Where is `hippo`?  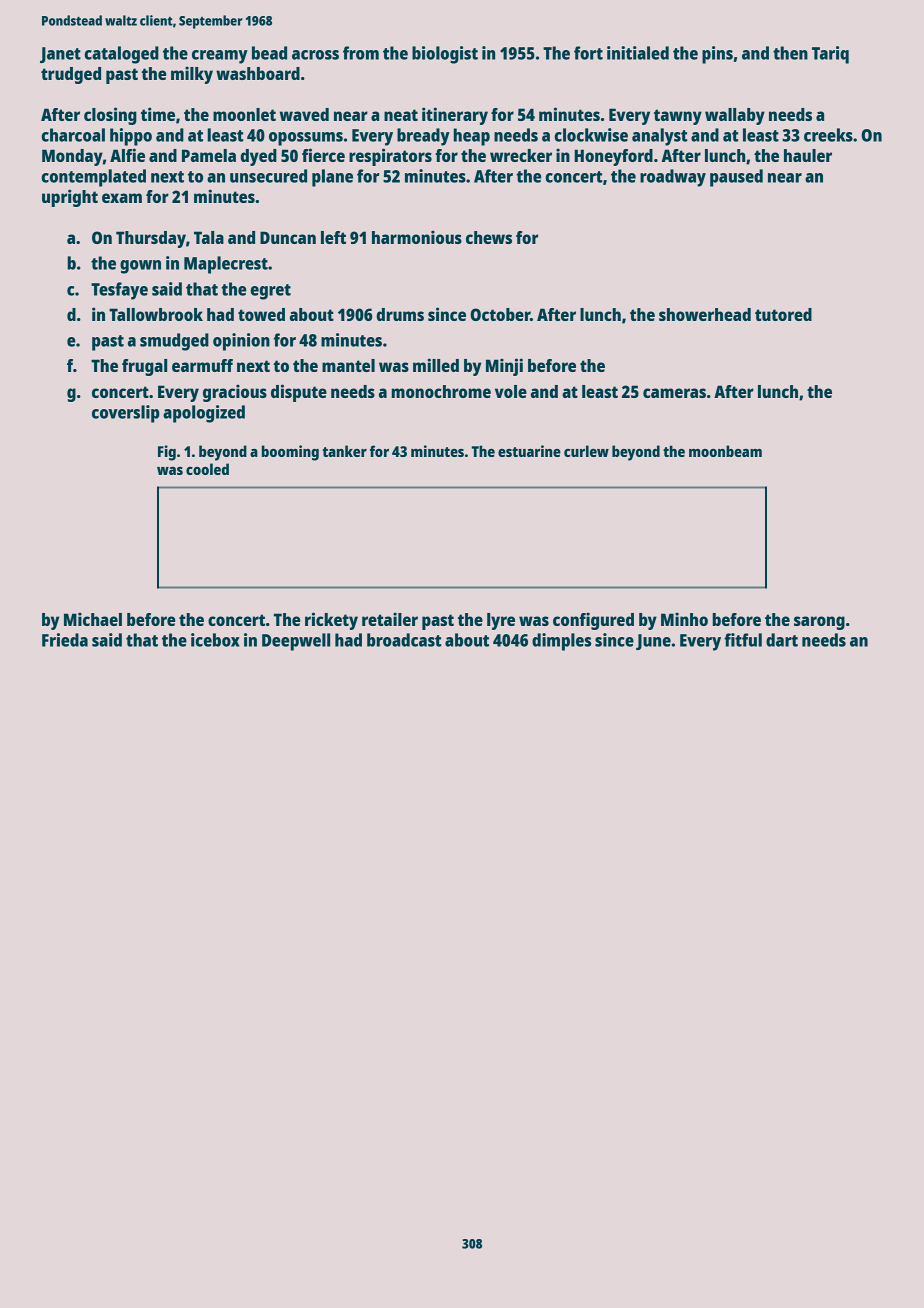 hippo is located at coordinates (131, 137).
